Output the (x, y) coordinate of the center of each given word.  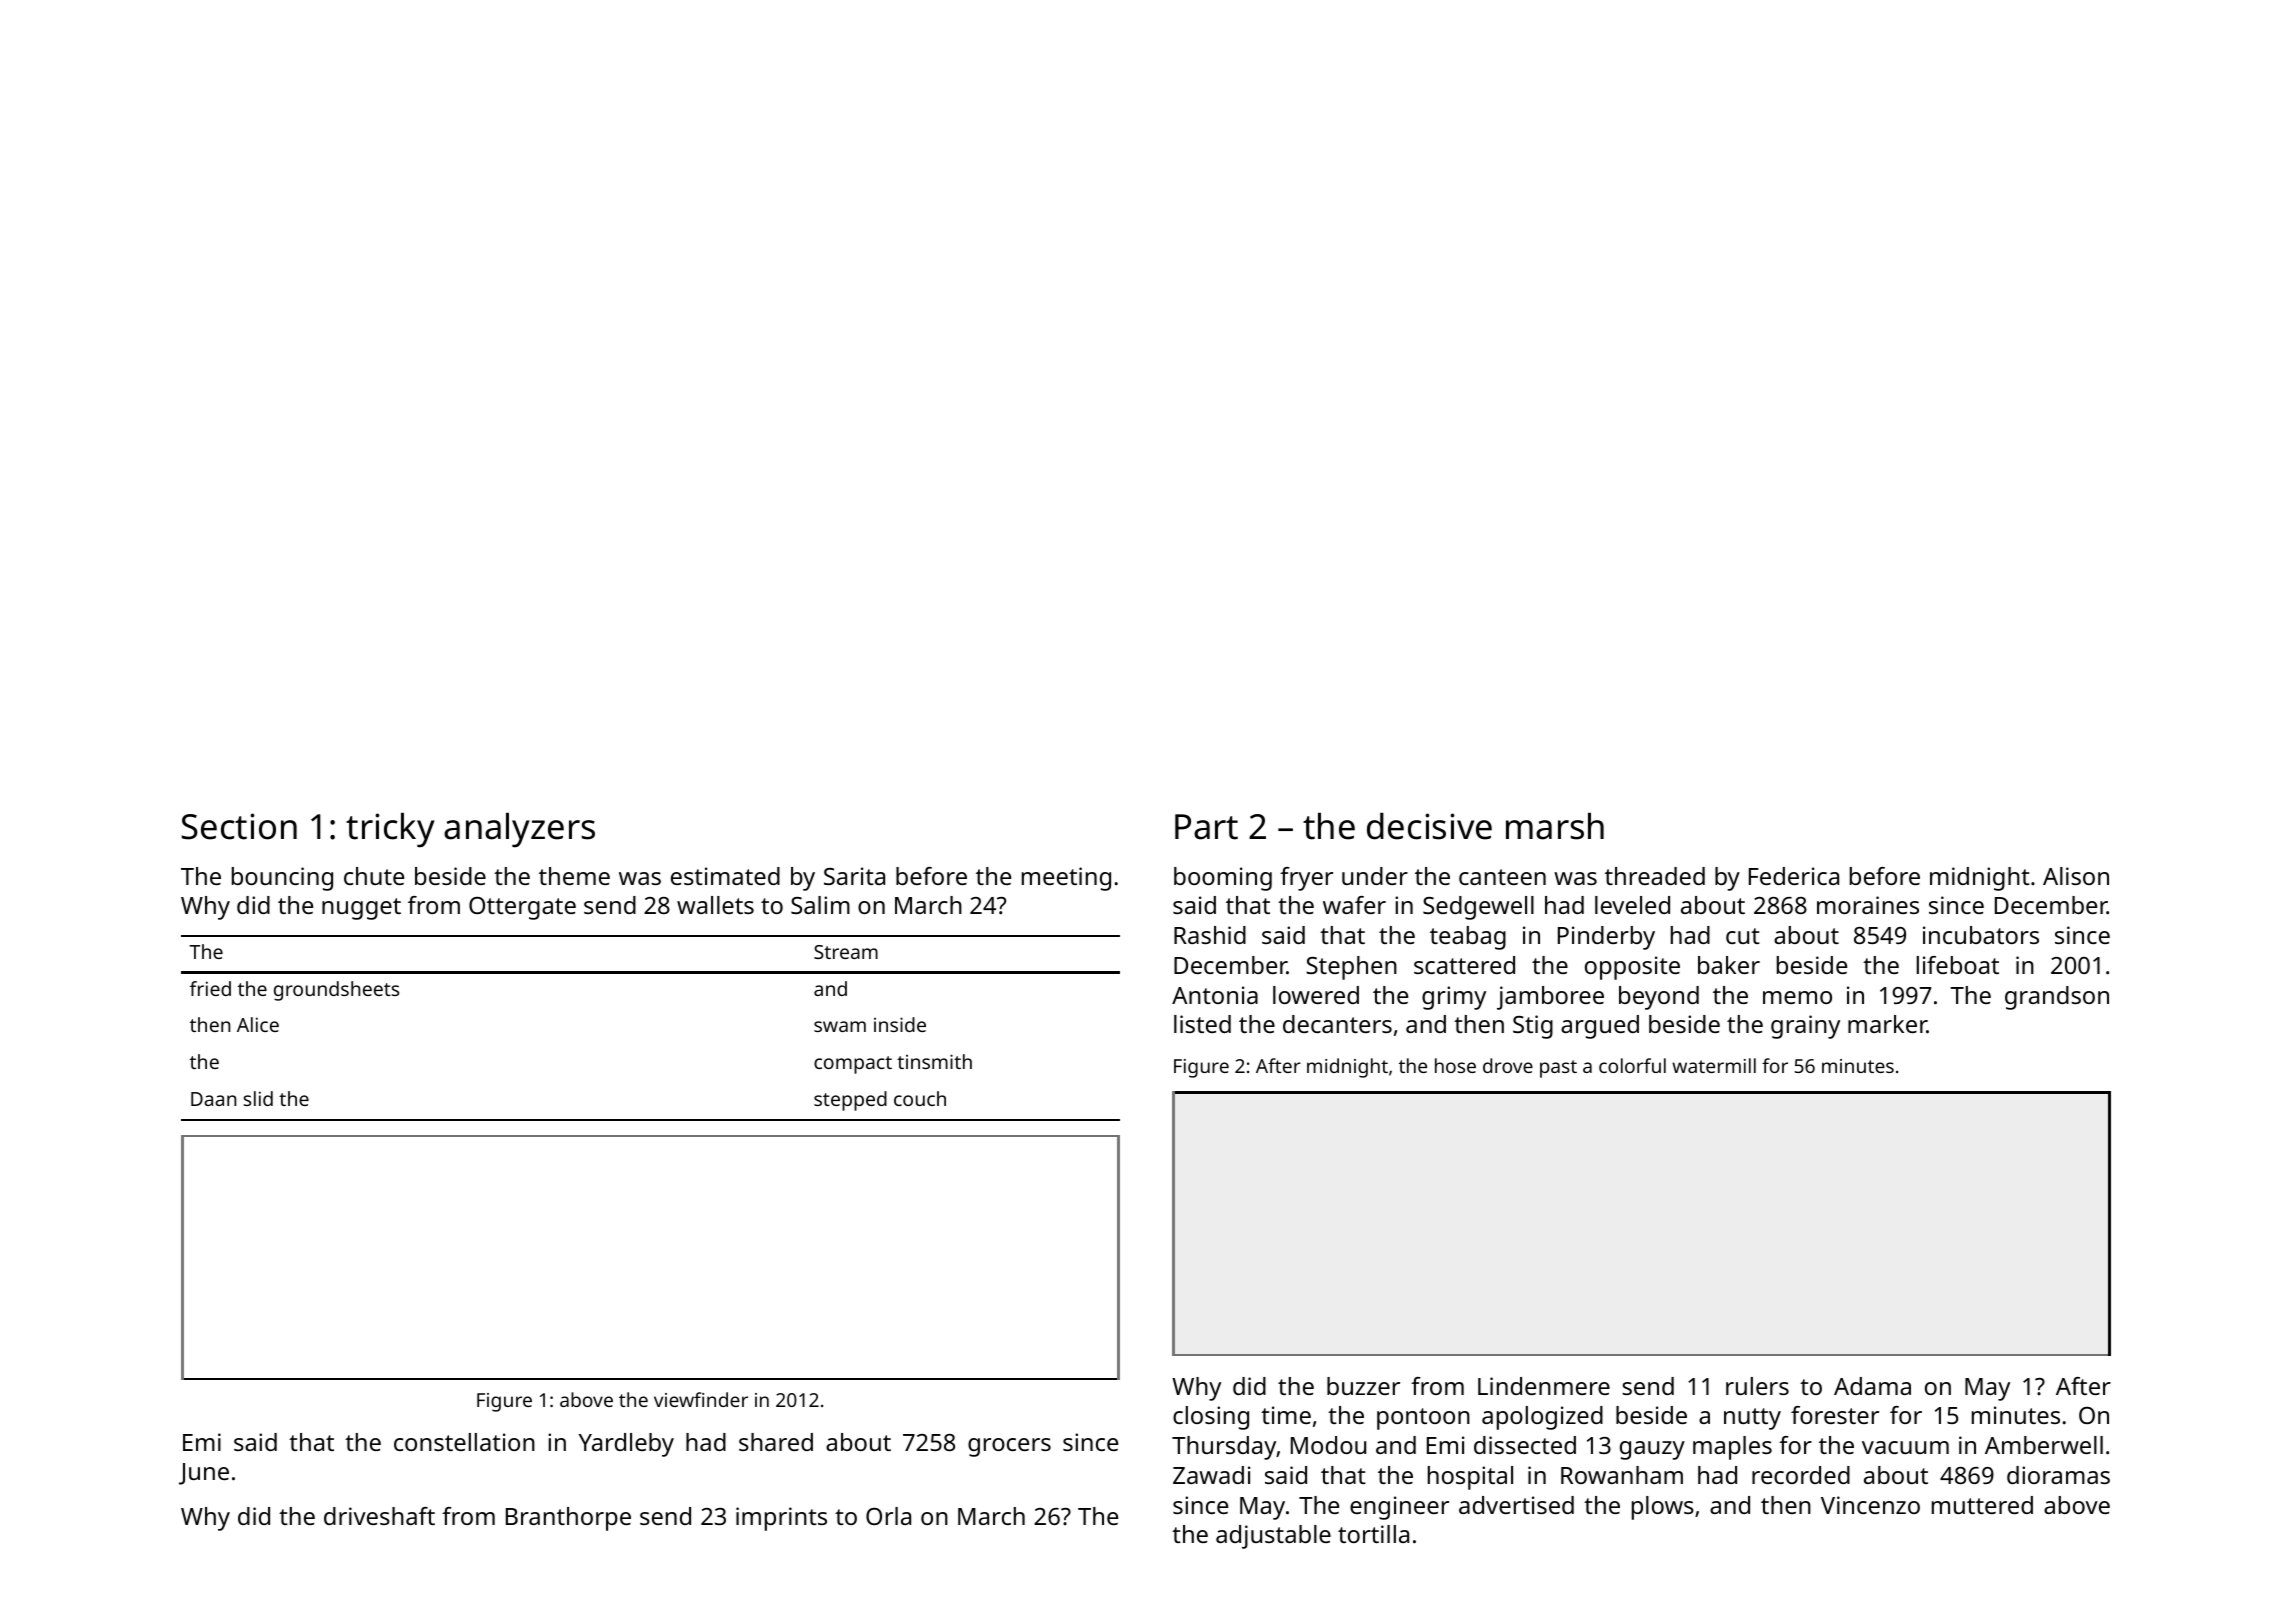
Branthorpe (568, 1519)
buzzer (1363, 1386)
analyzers (519, 830)
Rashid (1210, 935)
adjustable (1273, 1537)
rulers (1757, 1386)
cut (1743, 936)
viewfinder (701, 1399)
